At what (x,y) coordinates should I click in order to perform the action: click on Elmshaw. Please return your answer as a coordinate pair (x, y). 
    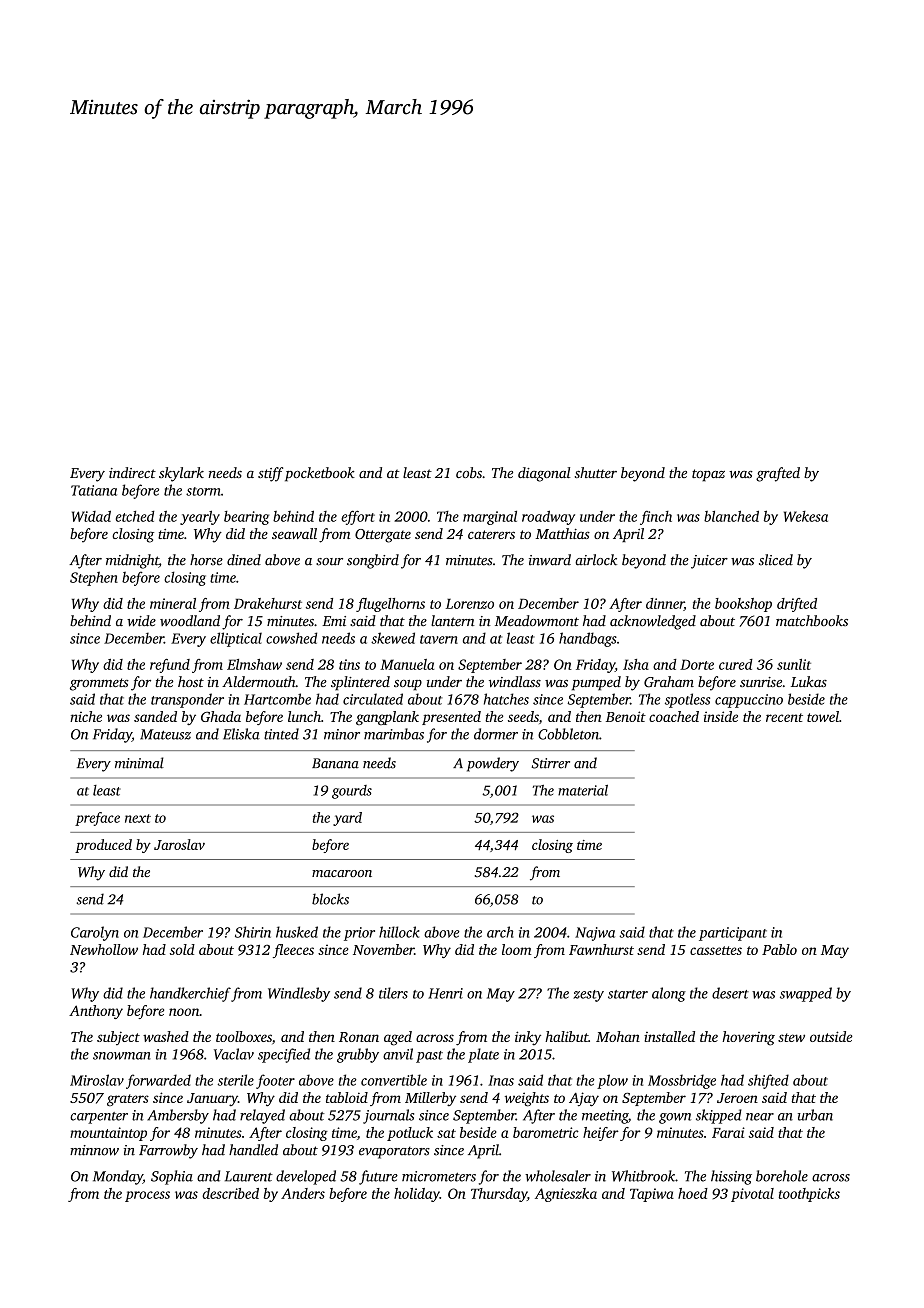
    Looking at the image, I should click on (254, 664).
